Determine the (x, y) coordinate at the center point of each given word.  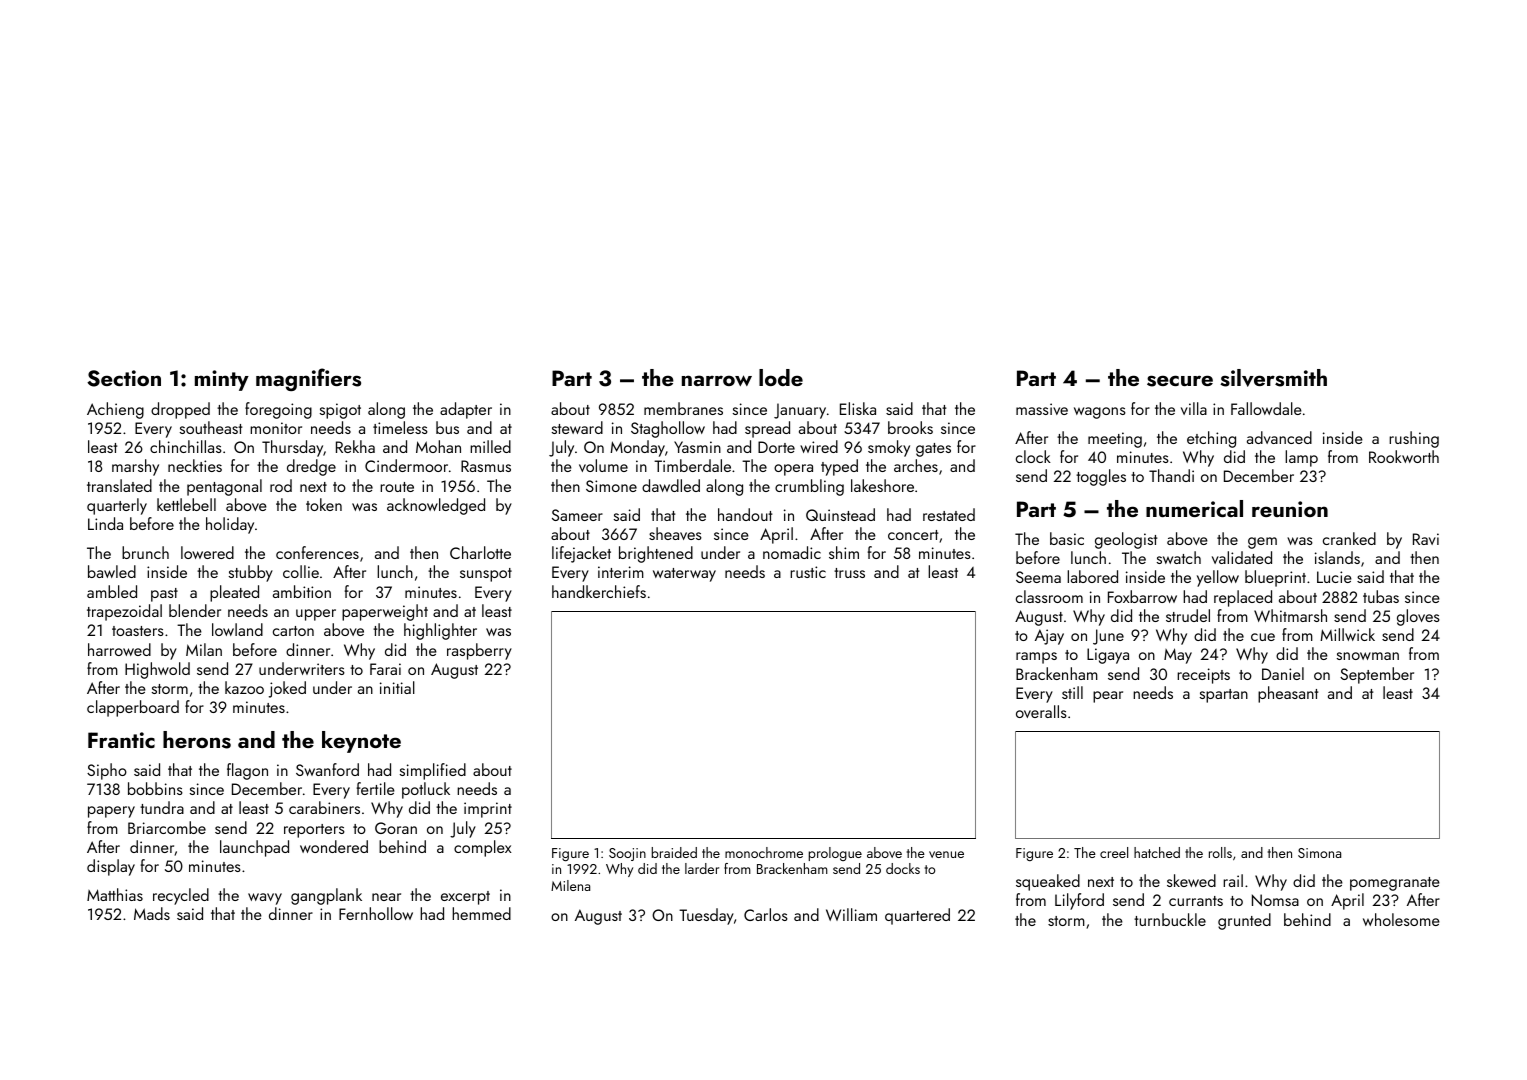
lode (781, 377)
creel (1114, 852)
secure (1180, 381)
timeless (400, 427)
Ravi (1426, 539)
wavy (265, 899)
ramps (1036, 658)
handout (745, 514)
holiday (230, 525)
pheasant (1288, 694)
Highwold (157, 670)
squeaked (1048, 882)
